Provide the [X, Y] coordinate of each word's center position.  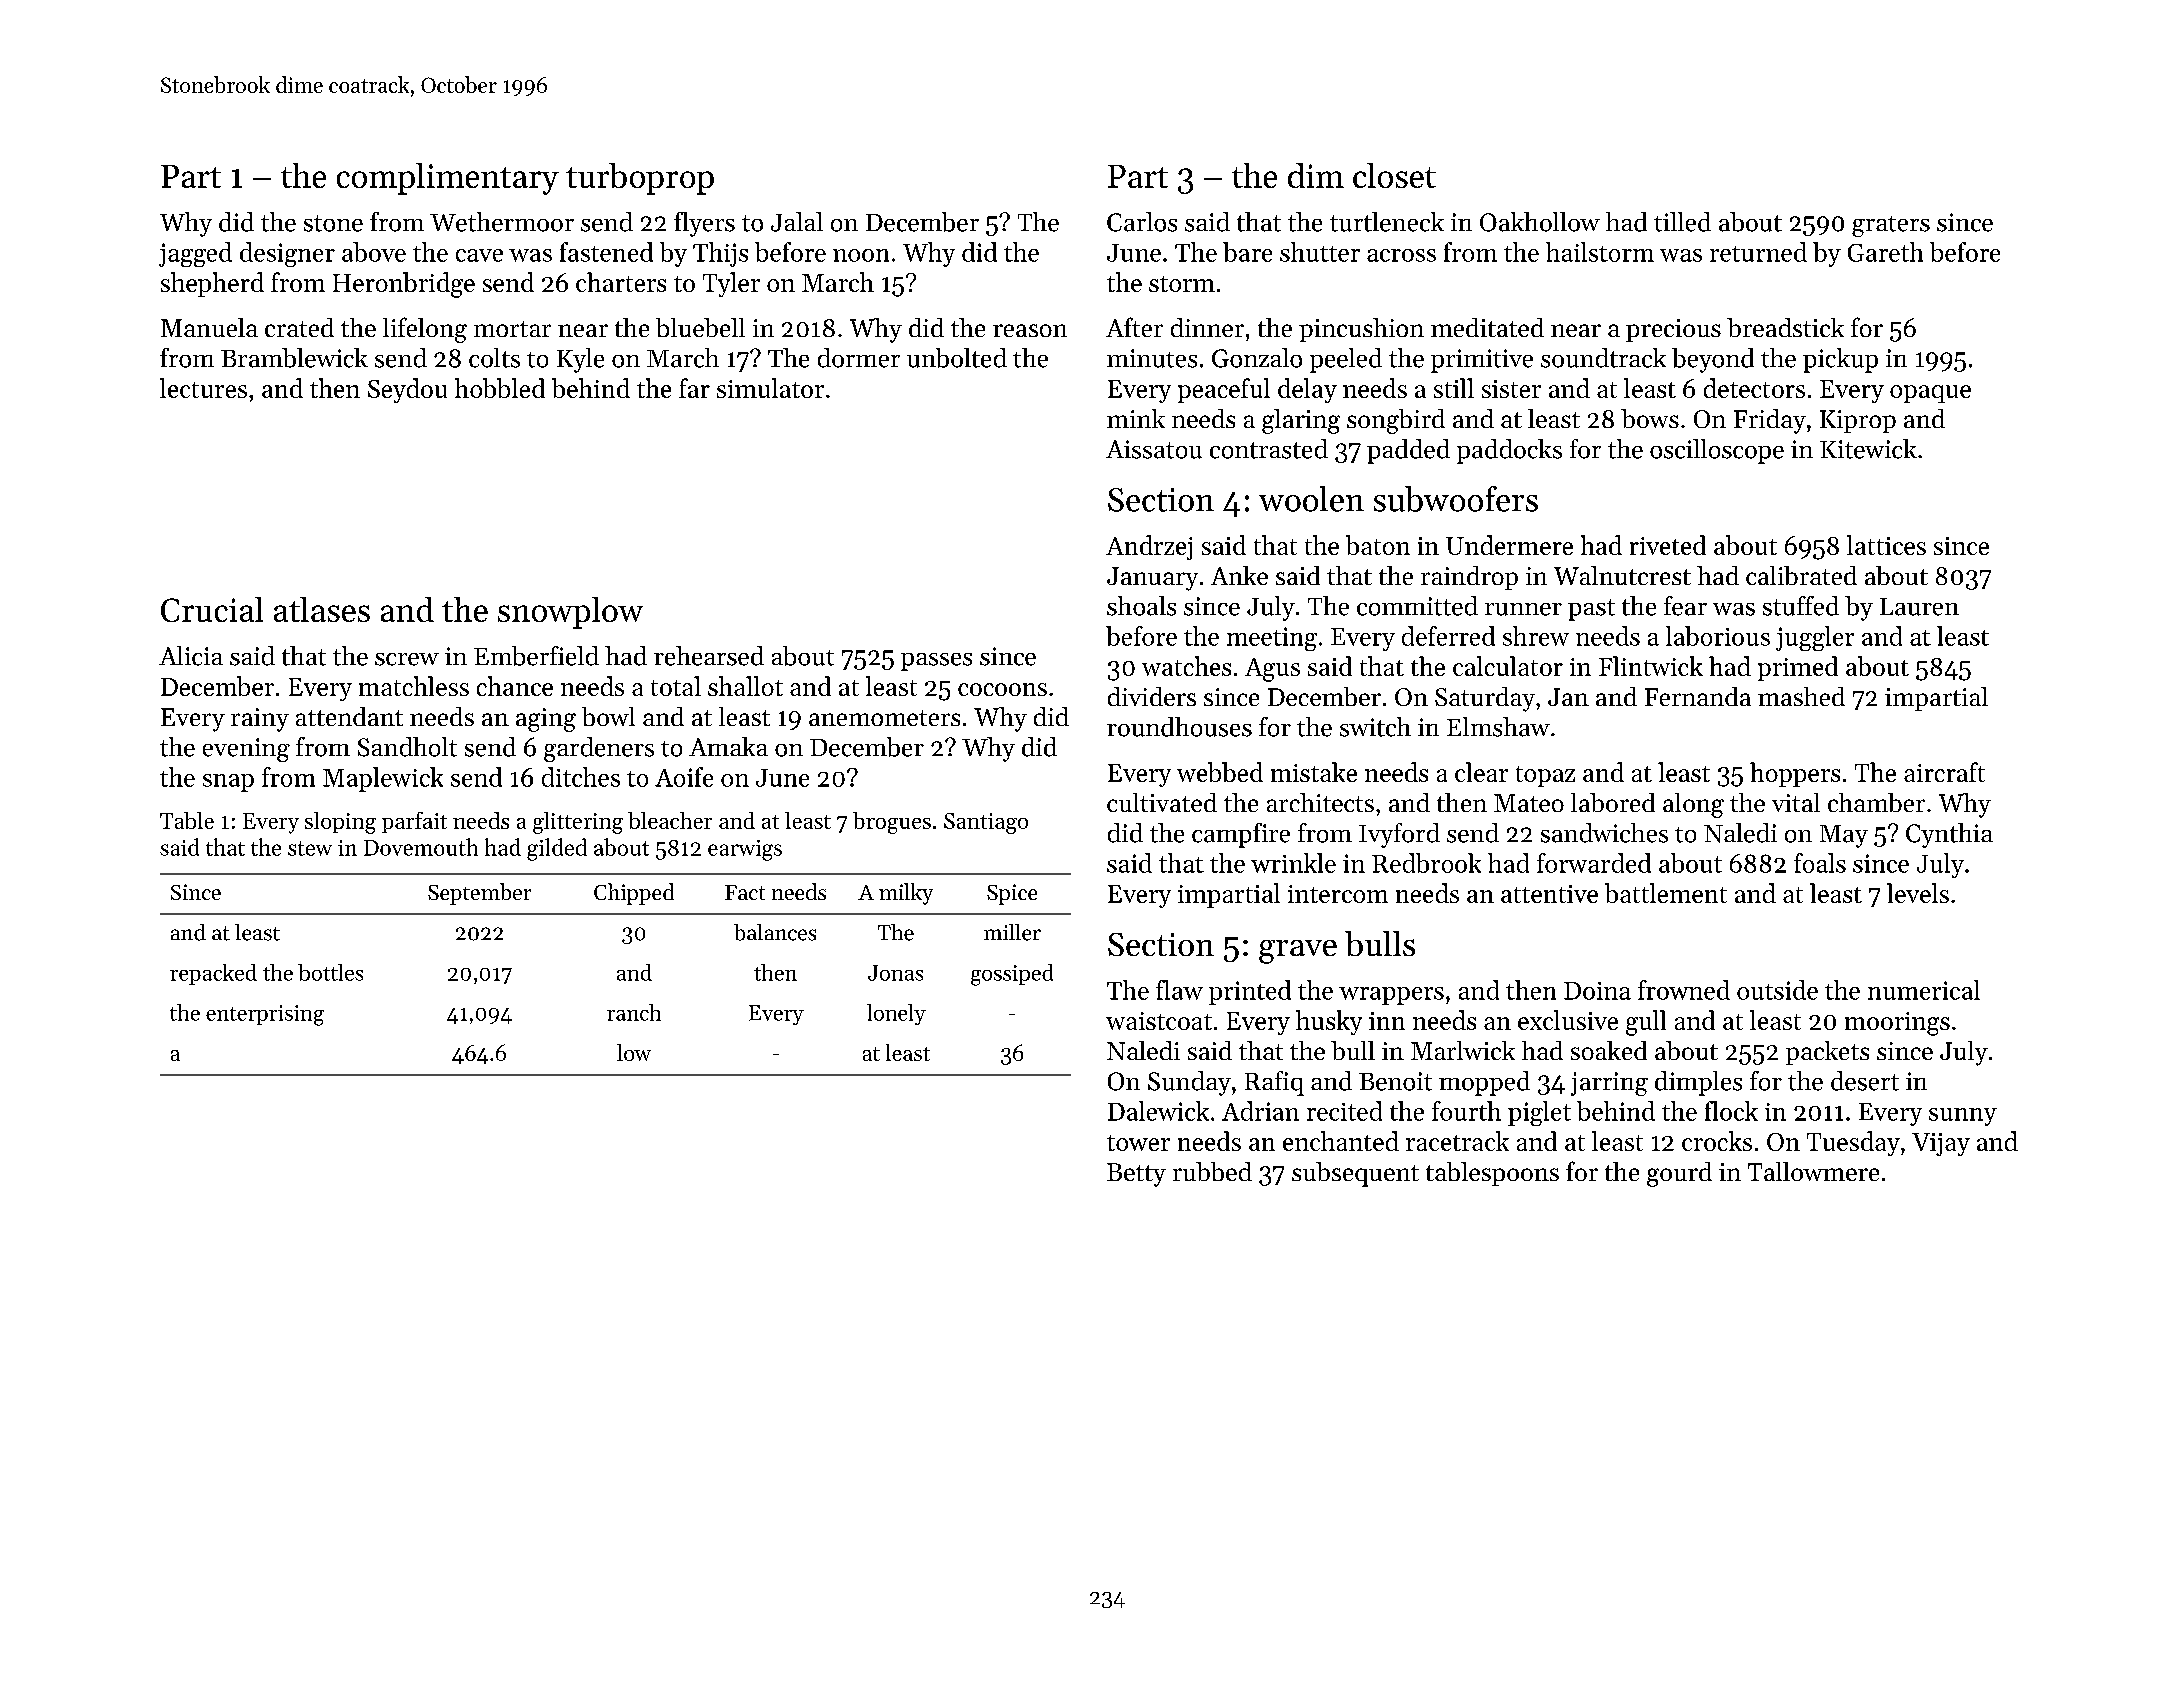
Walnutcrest [1622, 575]
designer [287, 254]
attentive [1549, 894]
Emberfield [536, 656]
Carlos [1142, 222]
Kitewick [1868, 449]
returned [1758, 252]
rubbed [1212, 1171]
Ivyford [1399, 835]
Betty [1136, 1175]
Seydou [407, 390]
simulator [770, 388]
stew [310, 848]
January [1152, 579]
